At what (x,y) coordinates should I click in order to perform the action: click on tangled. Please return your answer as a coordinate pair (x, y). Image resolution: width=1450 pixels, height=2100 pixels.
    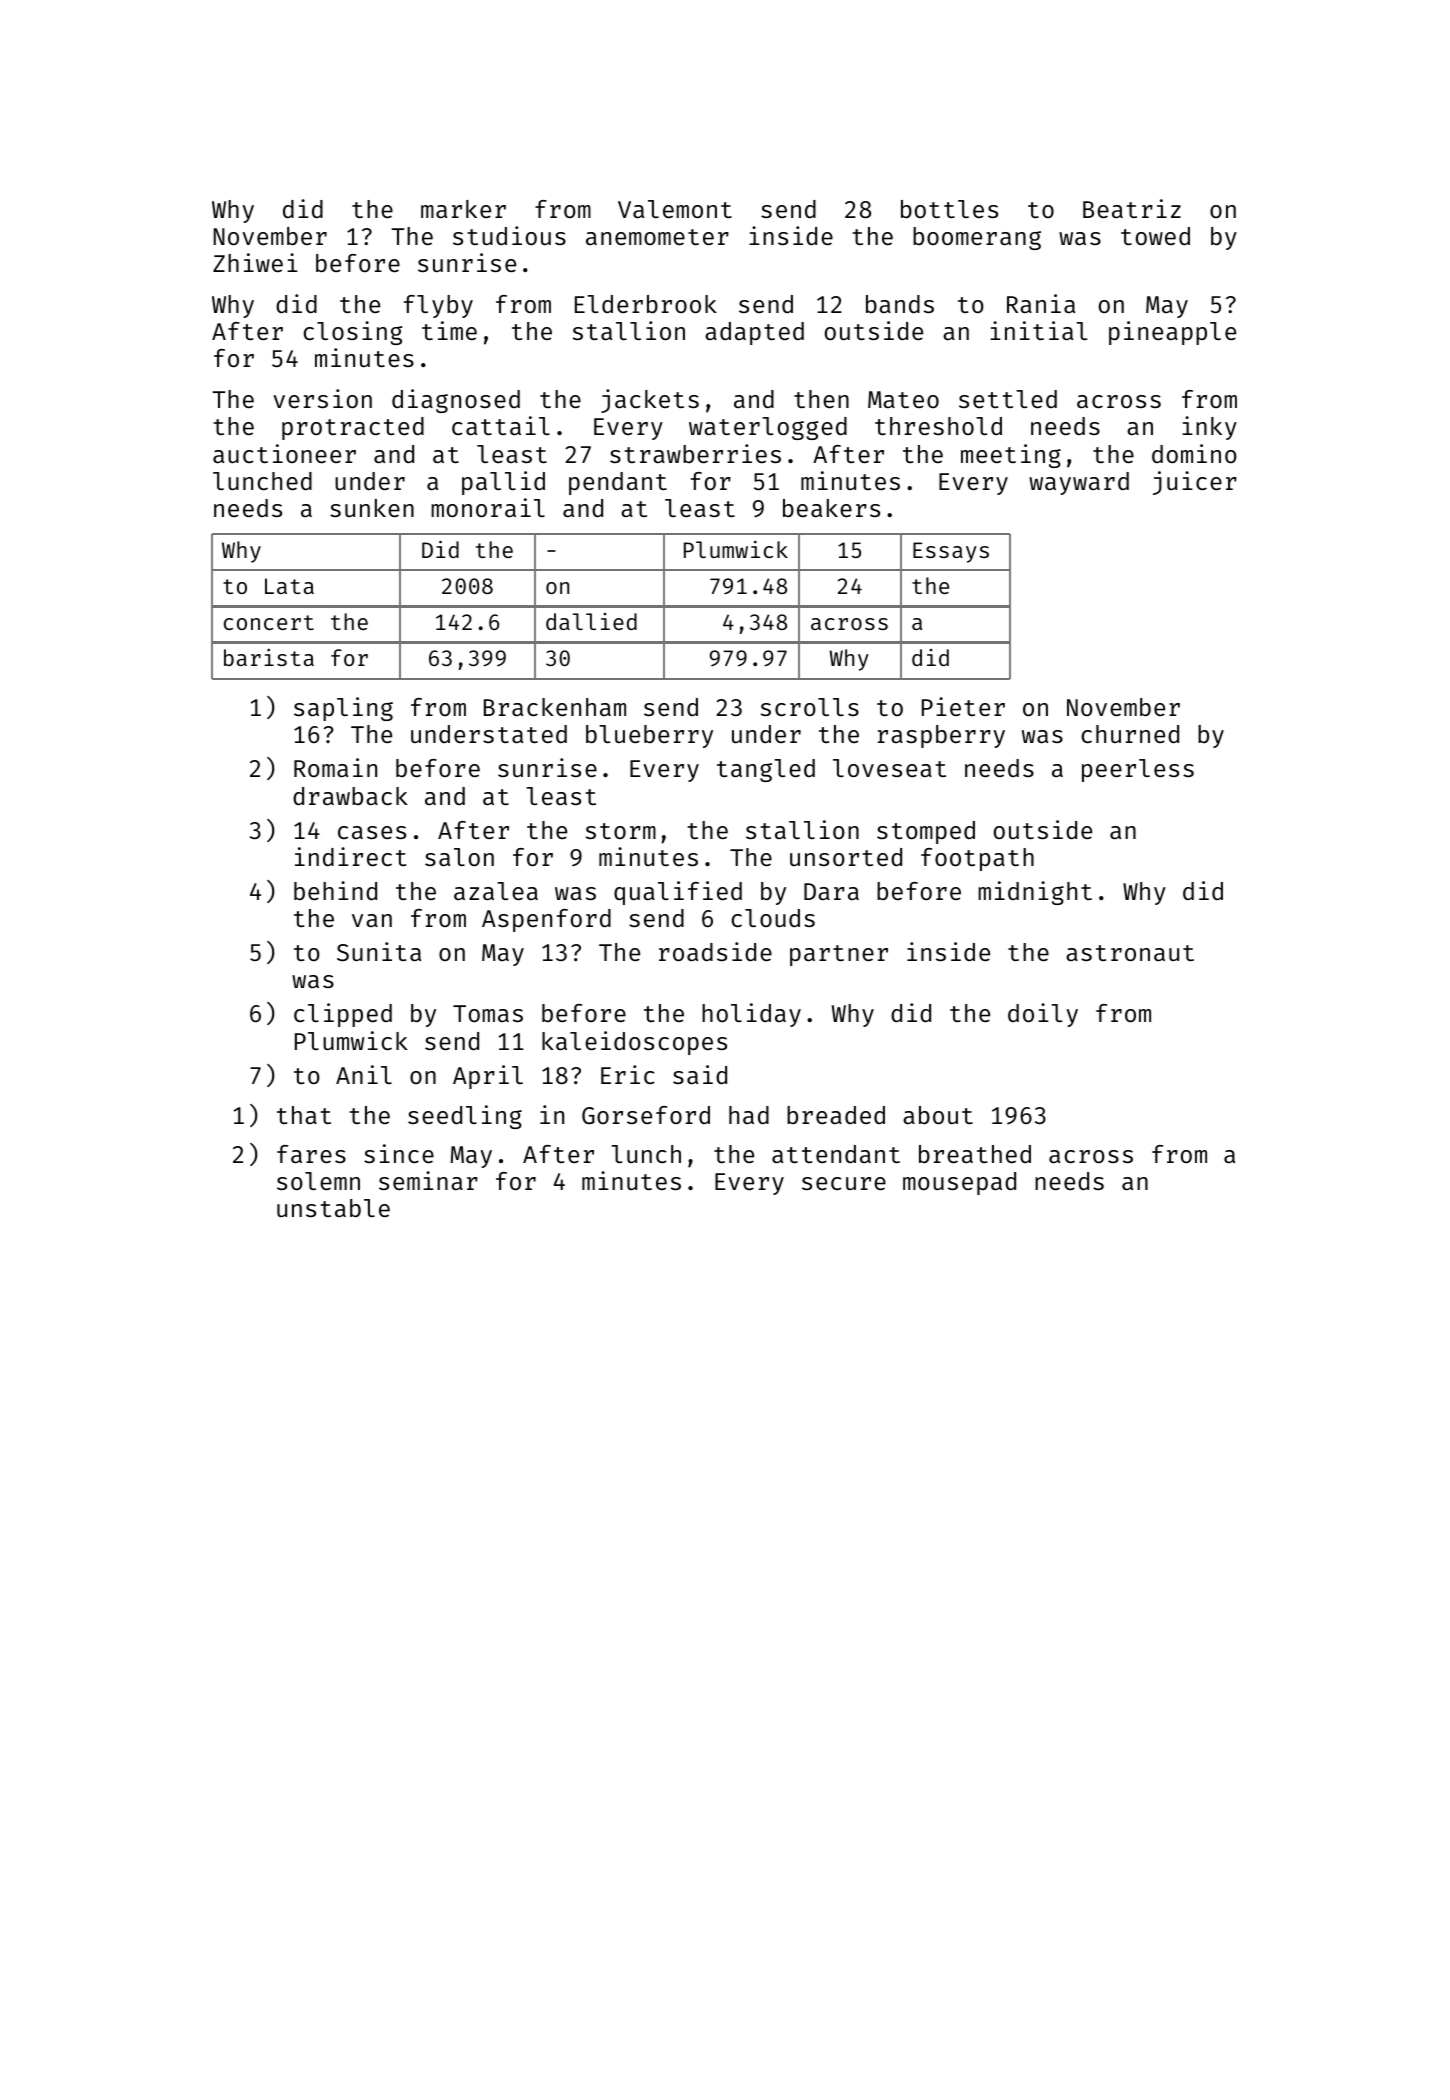
    Looking at the image, I should click on (766, 770).
